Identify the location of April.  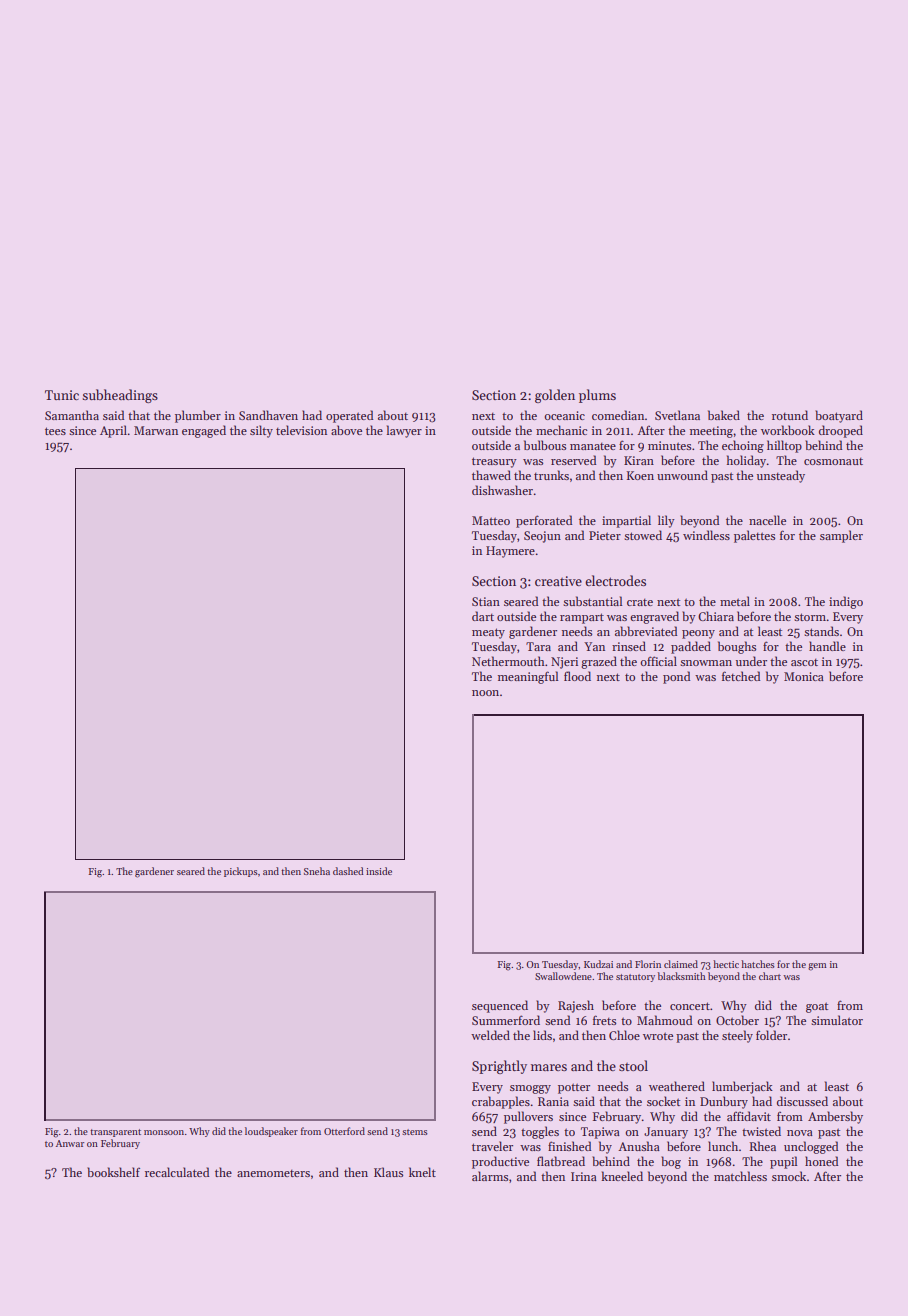
(113, 431).
